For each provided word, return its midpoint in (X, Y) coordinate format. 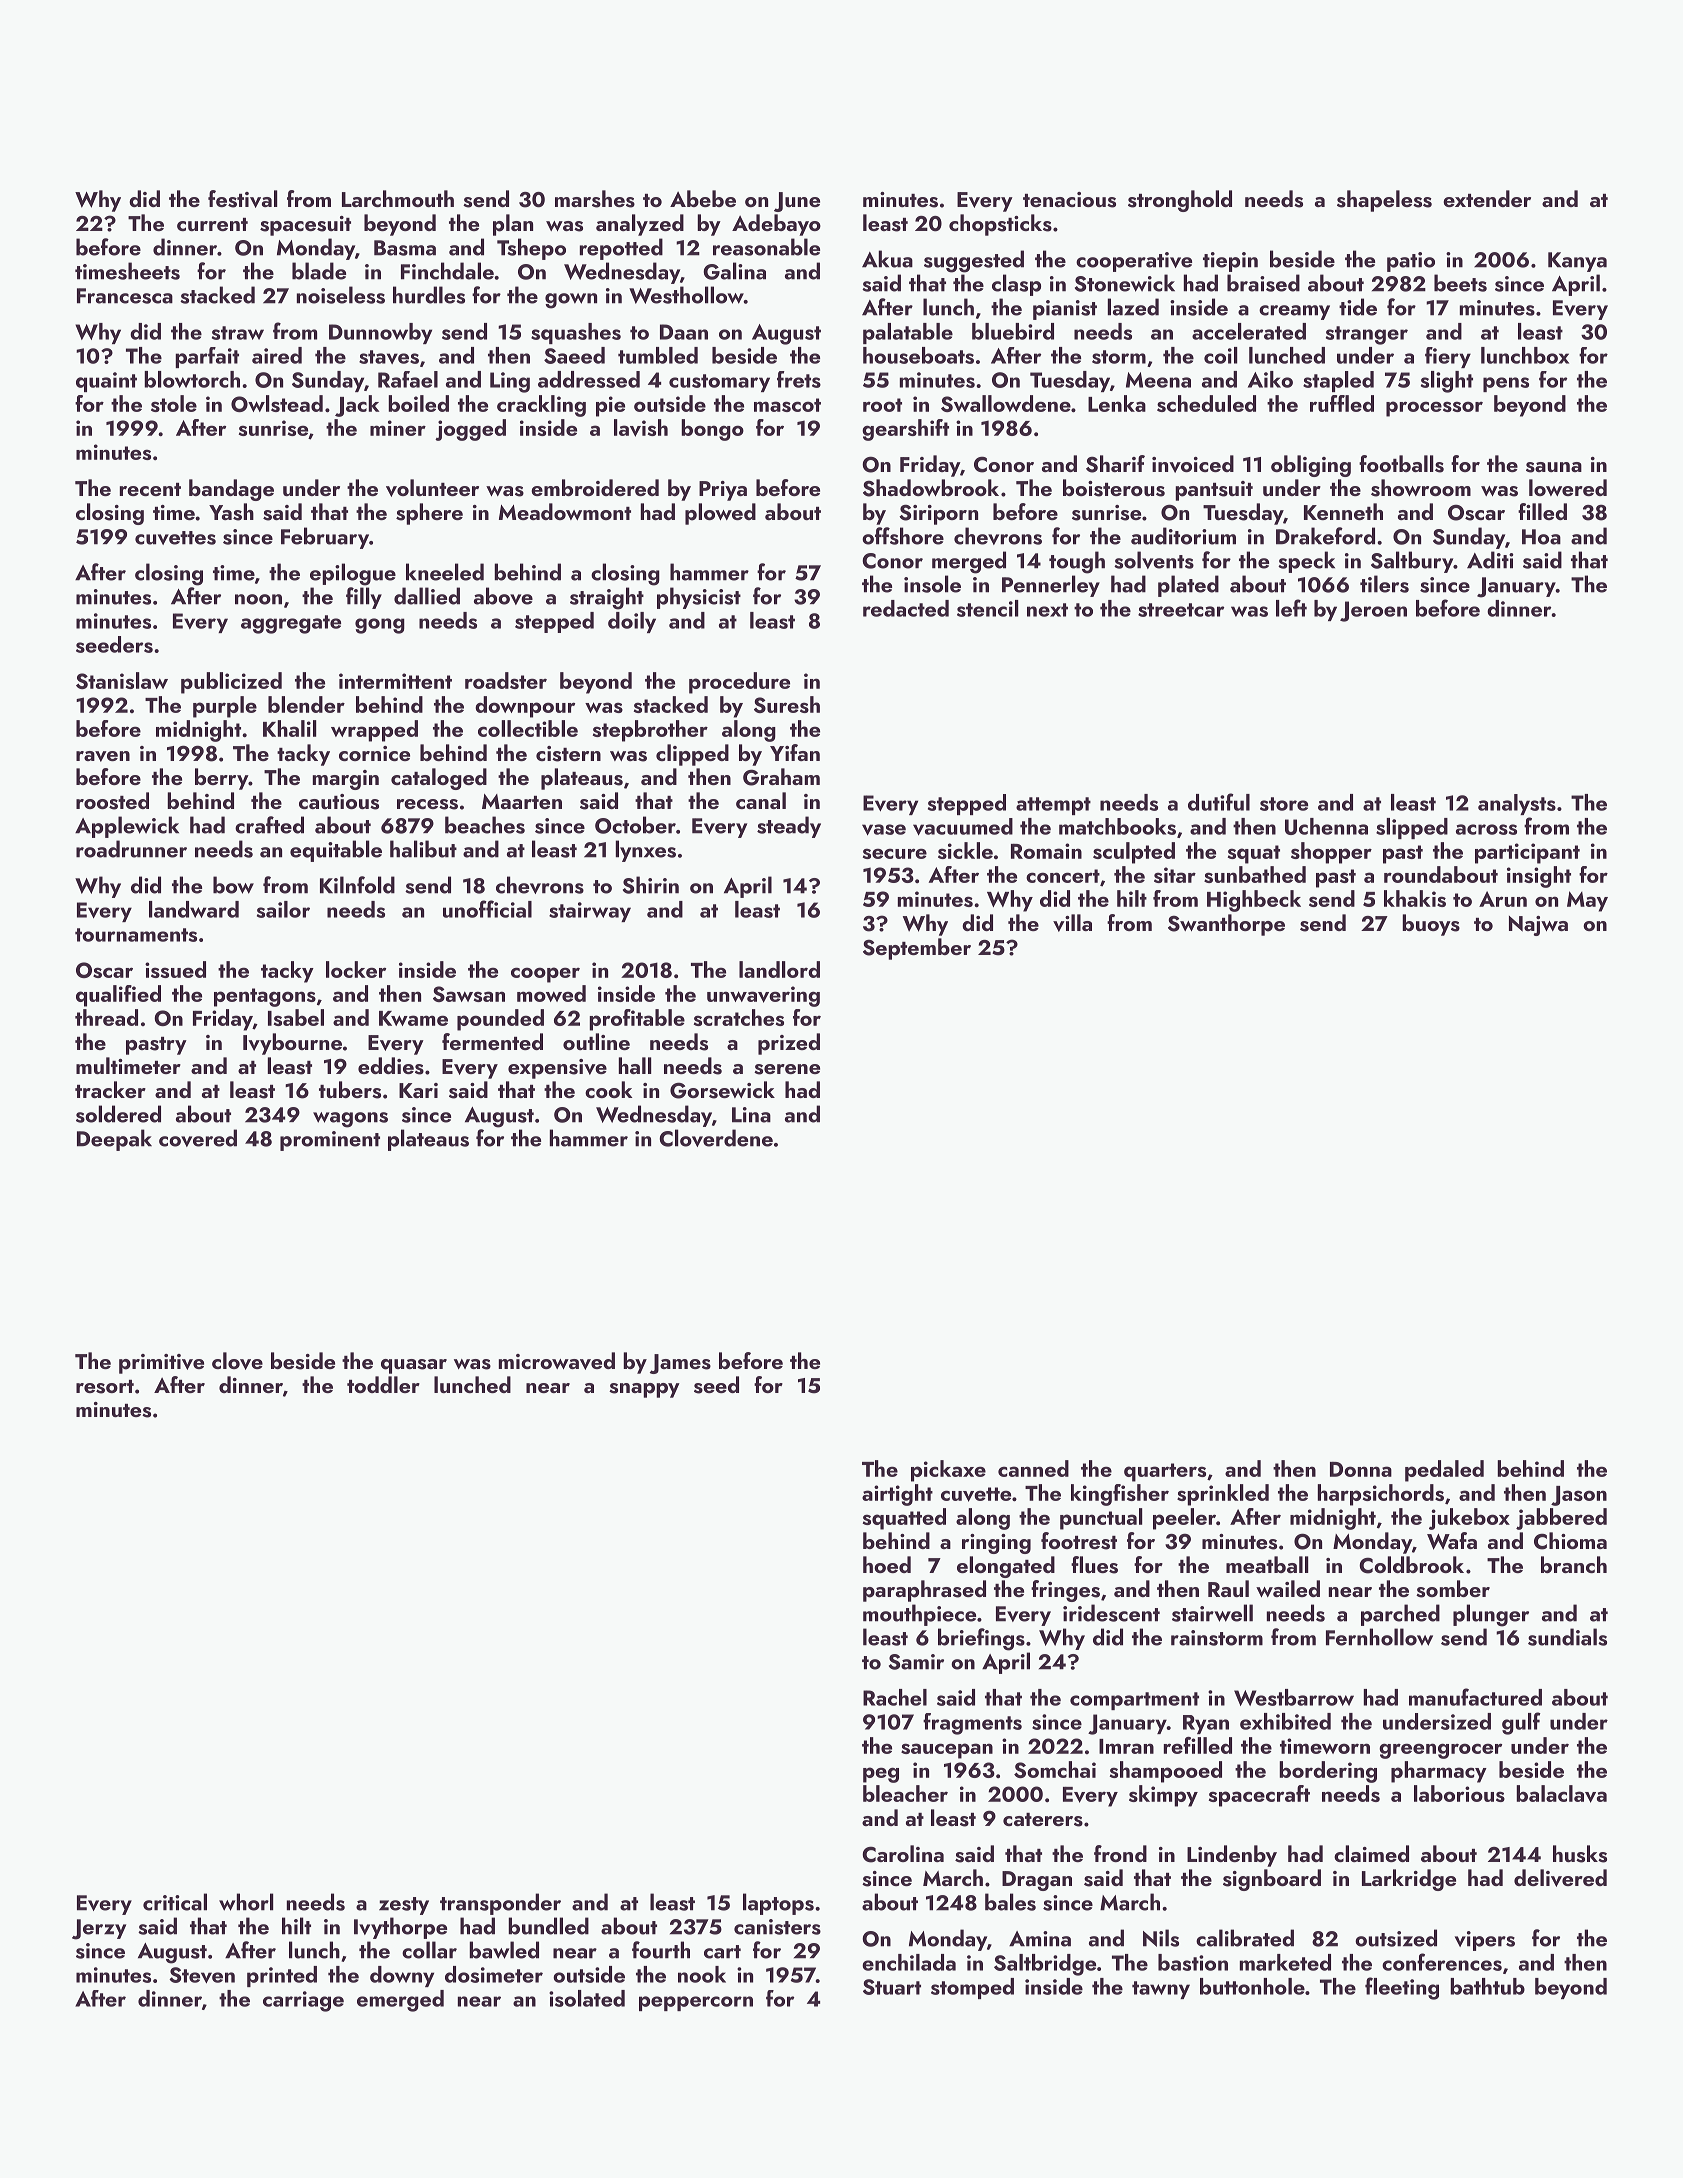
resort (105, 1387)
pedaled (1444, 1471)
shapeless (1384, 201)
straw (238, 333)
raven (103, 756)
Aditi (1490, 560)
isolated (587, 1998)
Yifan (795, 752)
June (797, 202)
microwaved (556, 1361)
